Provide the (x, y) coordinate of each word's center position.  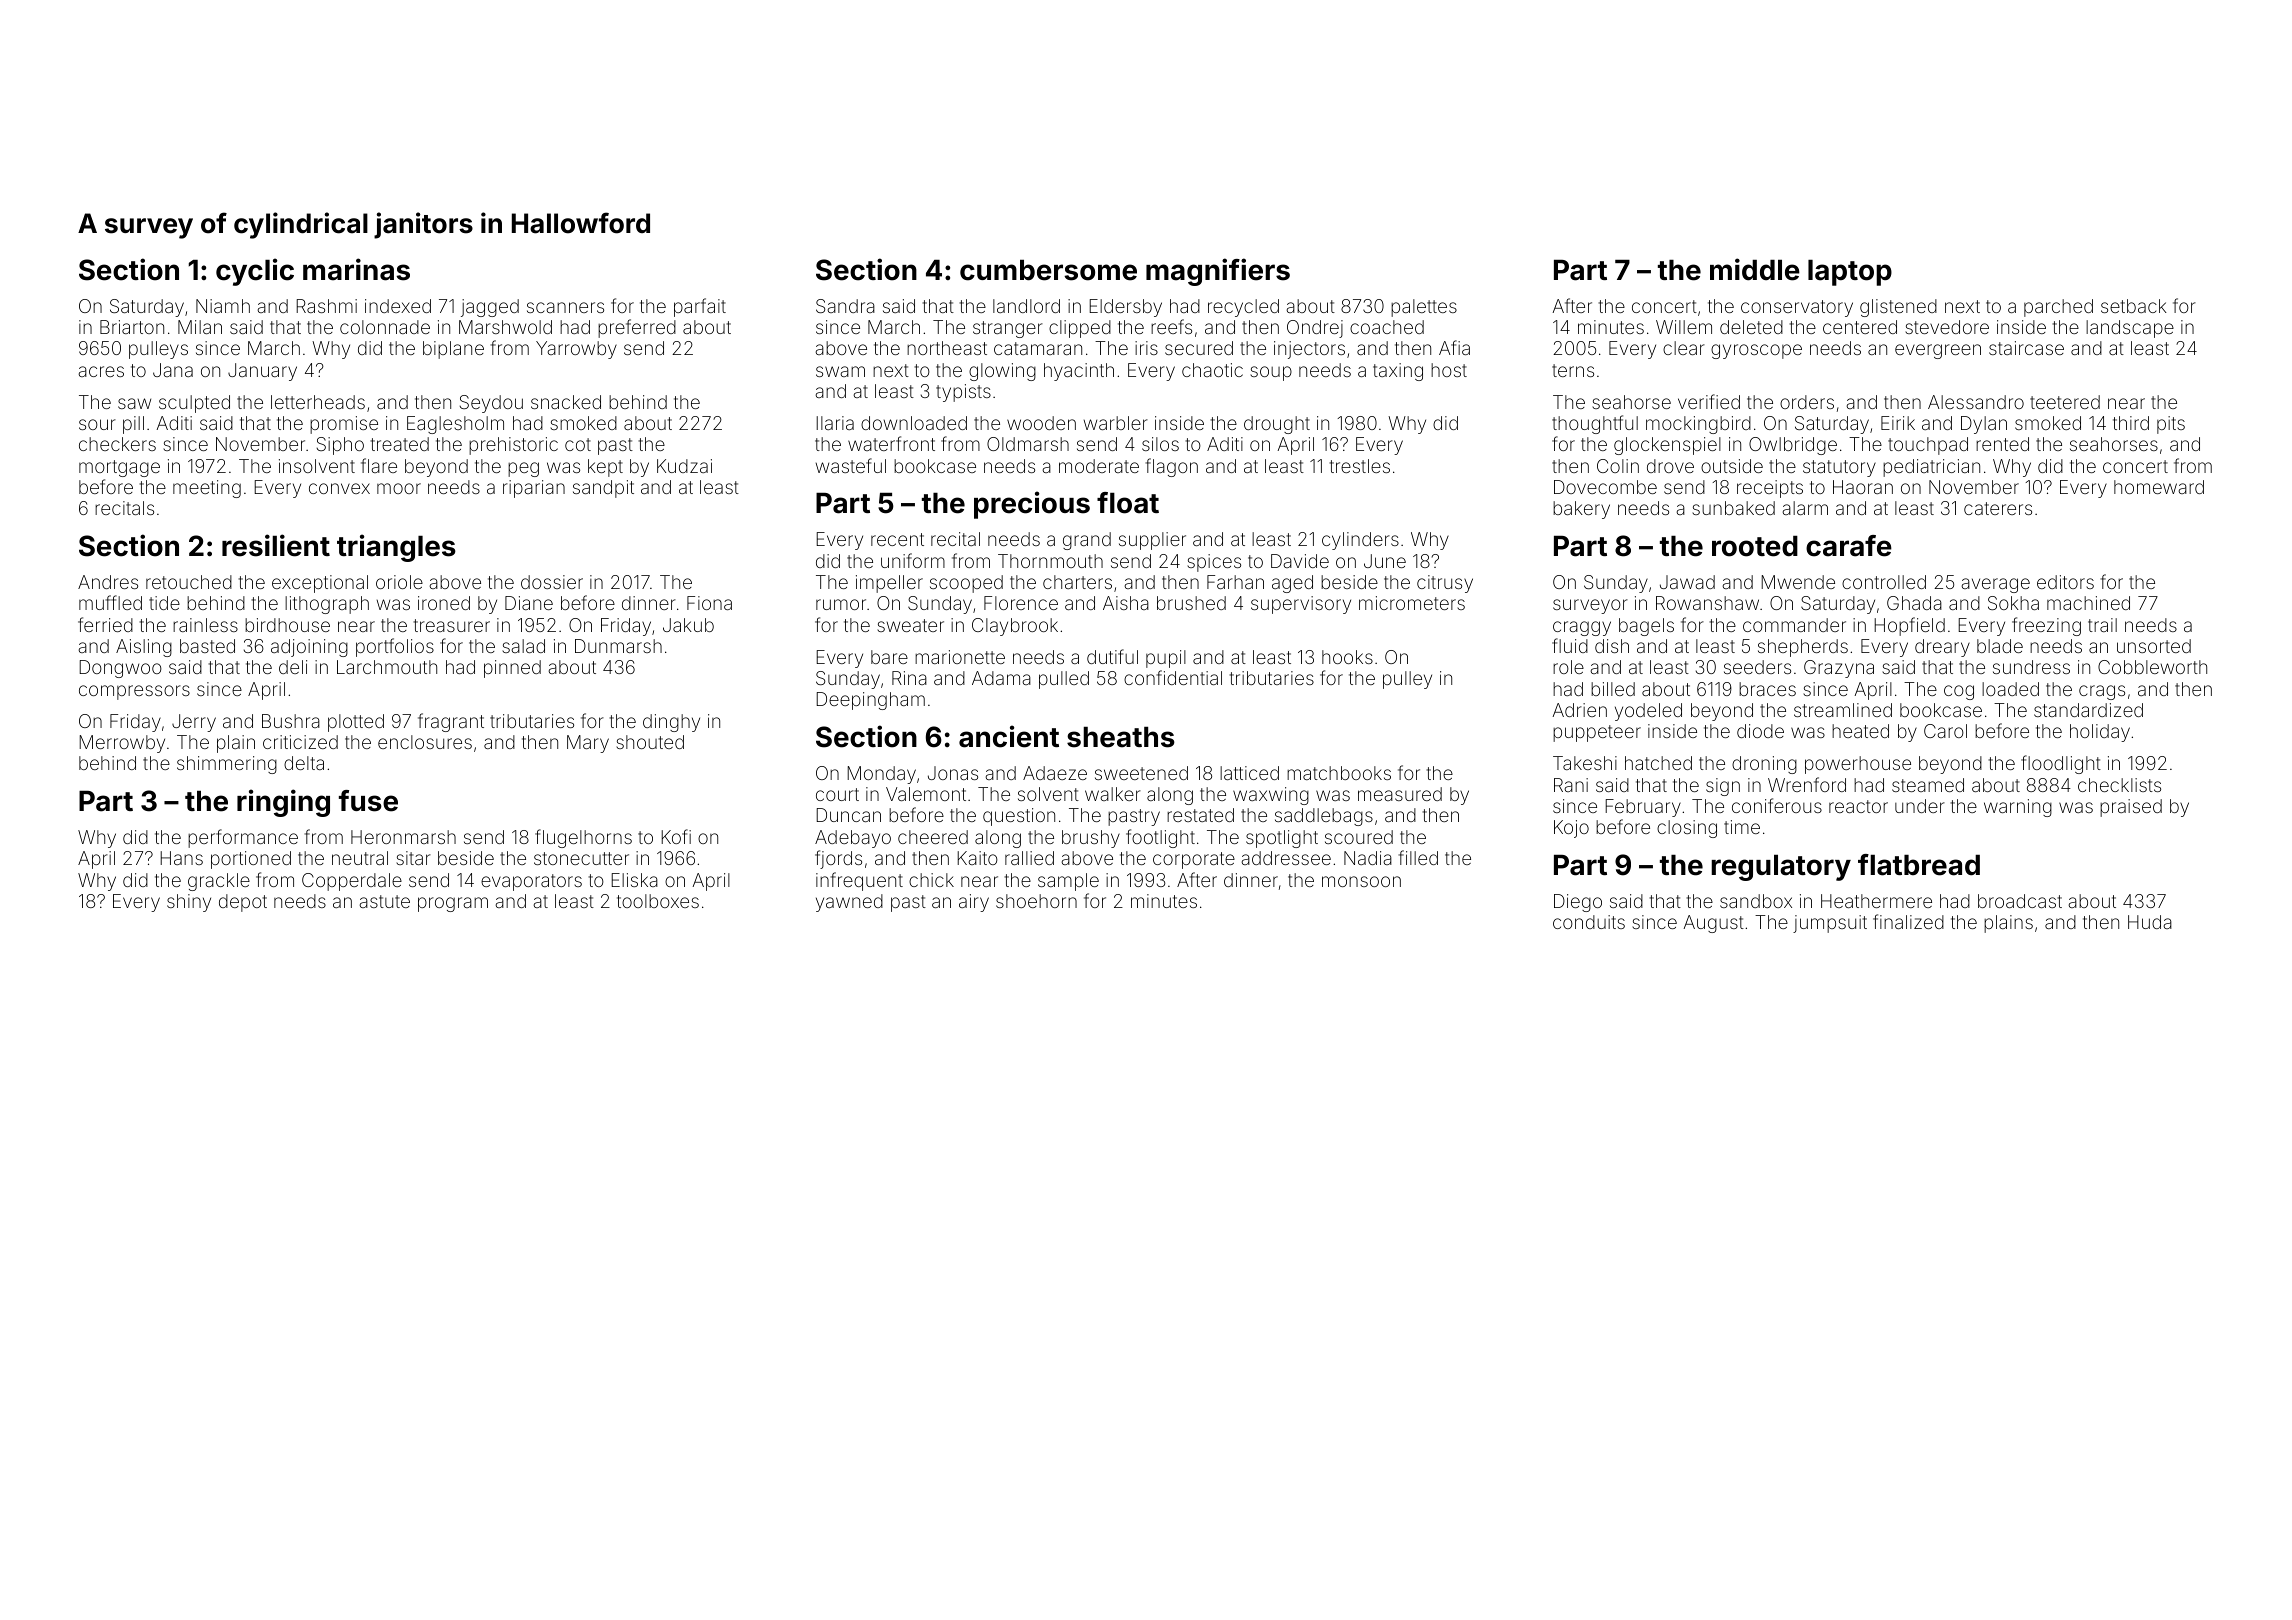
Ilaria (835, 423)
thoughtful (1595, 424)
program (453, 904)
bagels (1646, 627)
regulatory (1781, 868)
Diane (529, 603)
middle (1755, 269)
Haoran (1863, 487)
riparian (534, 489)
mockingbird (1698, 425)
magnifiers (1218, 272)
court (837, 794)
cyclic (255, 272)
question (1019, 817)
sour (97, 424)
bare (889, 657)
